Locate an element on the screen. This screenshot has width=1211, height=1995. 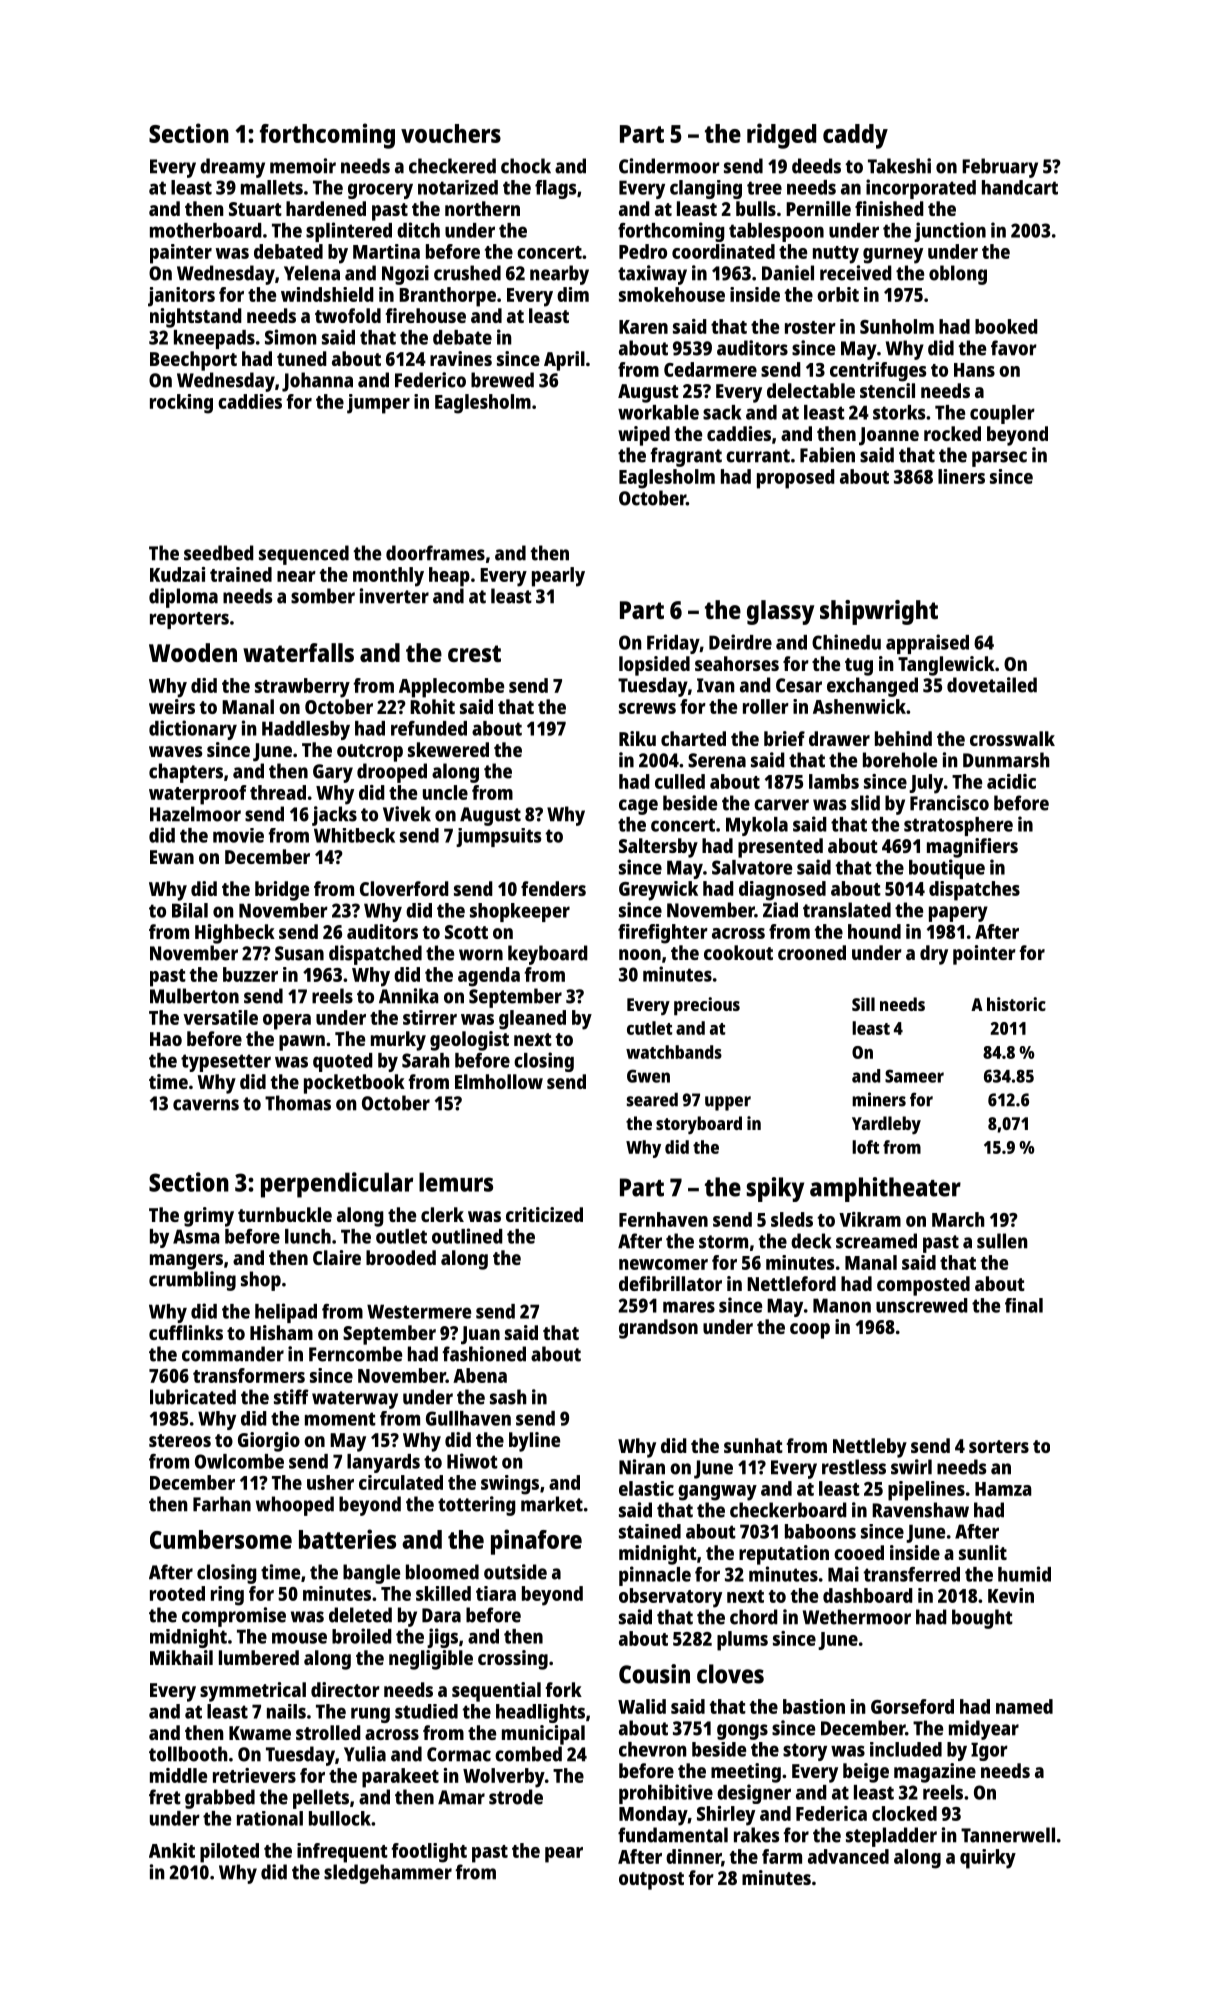
deleted is located at coordinates (360, 1615).
